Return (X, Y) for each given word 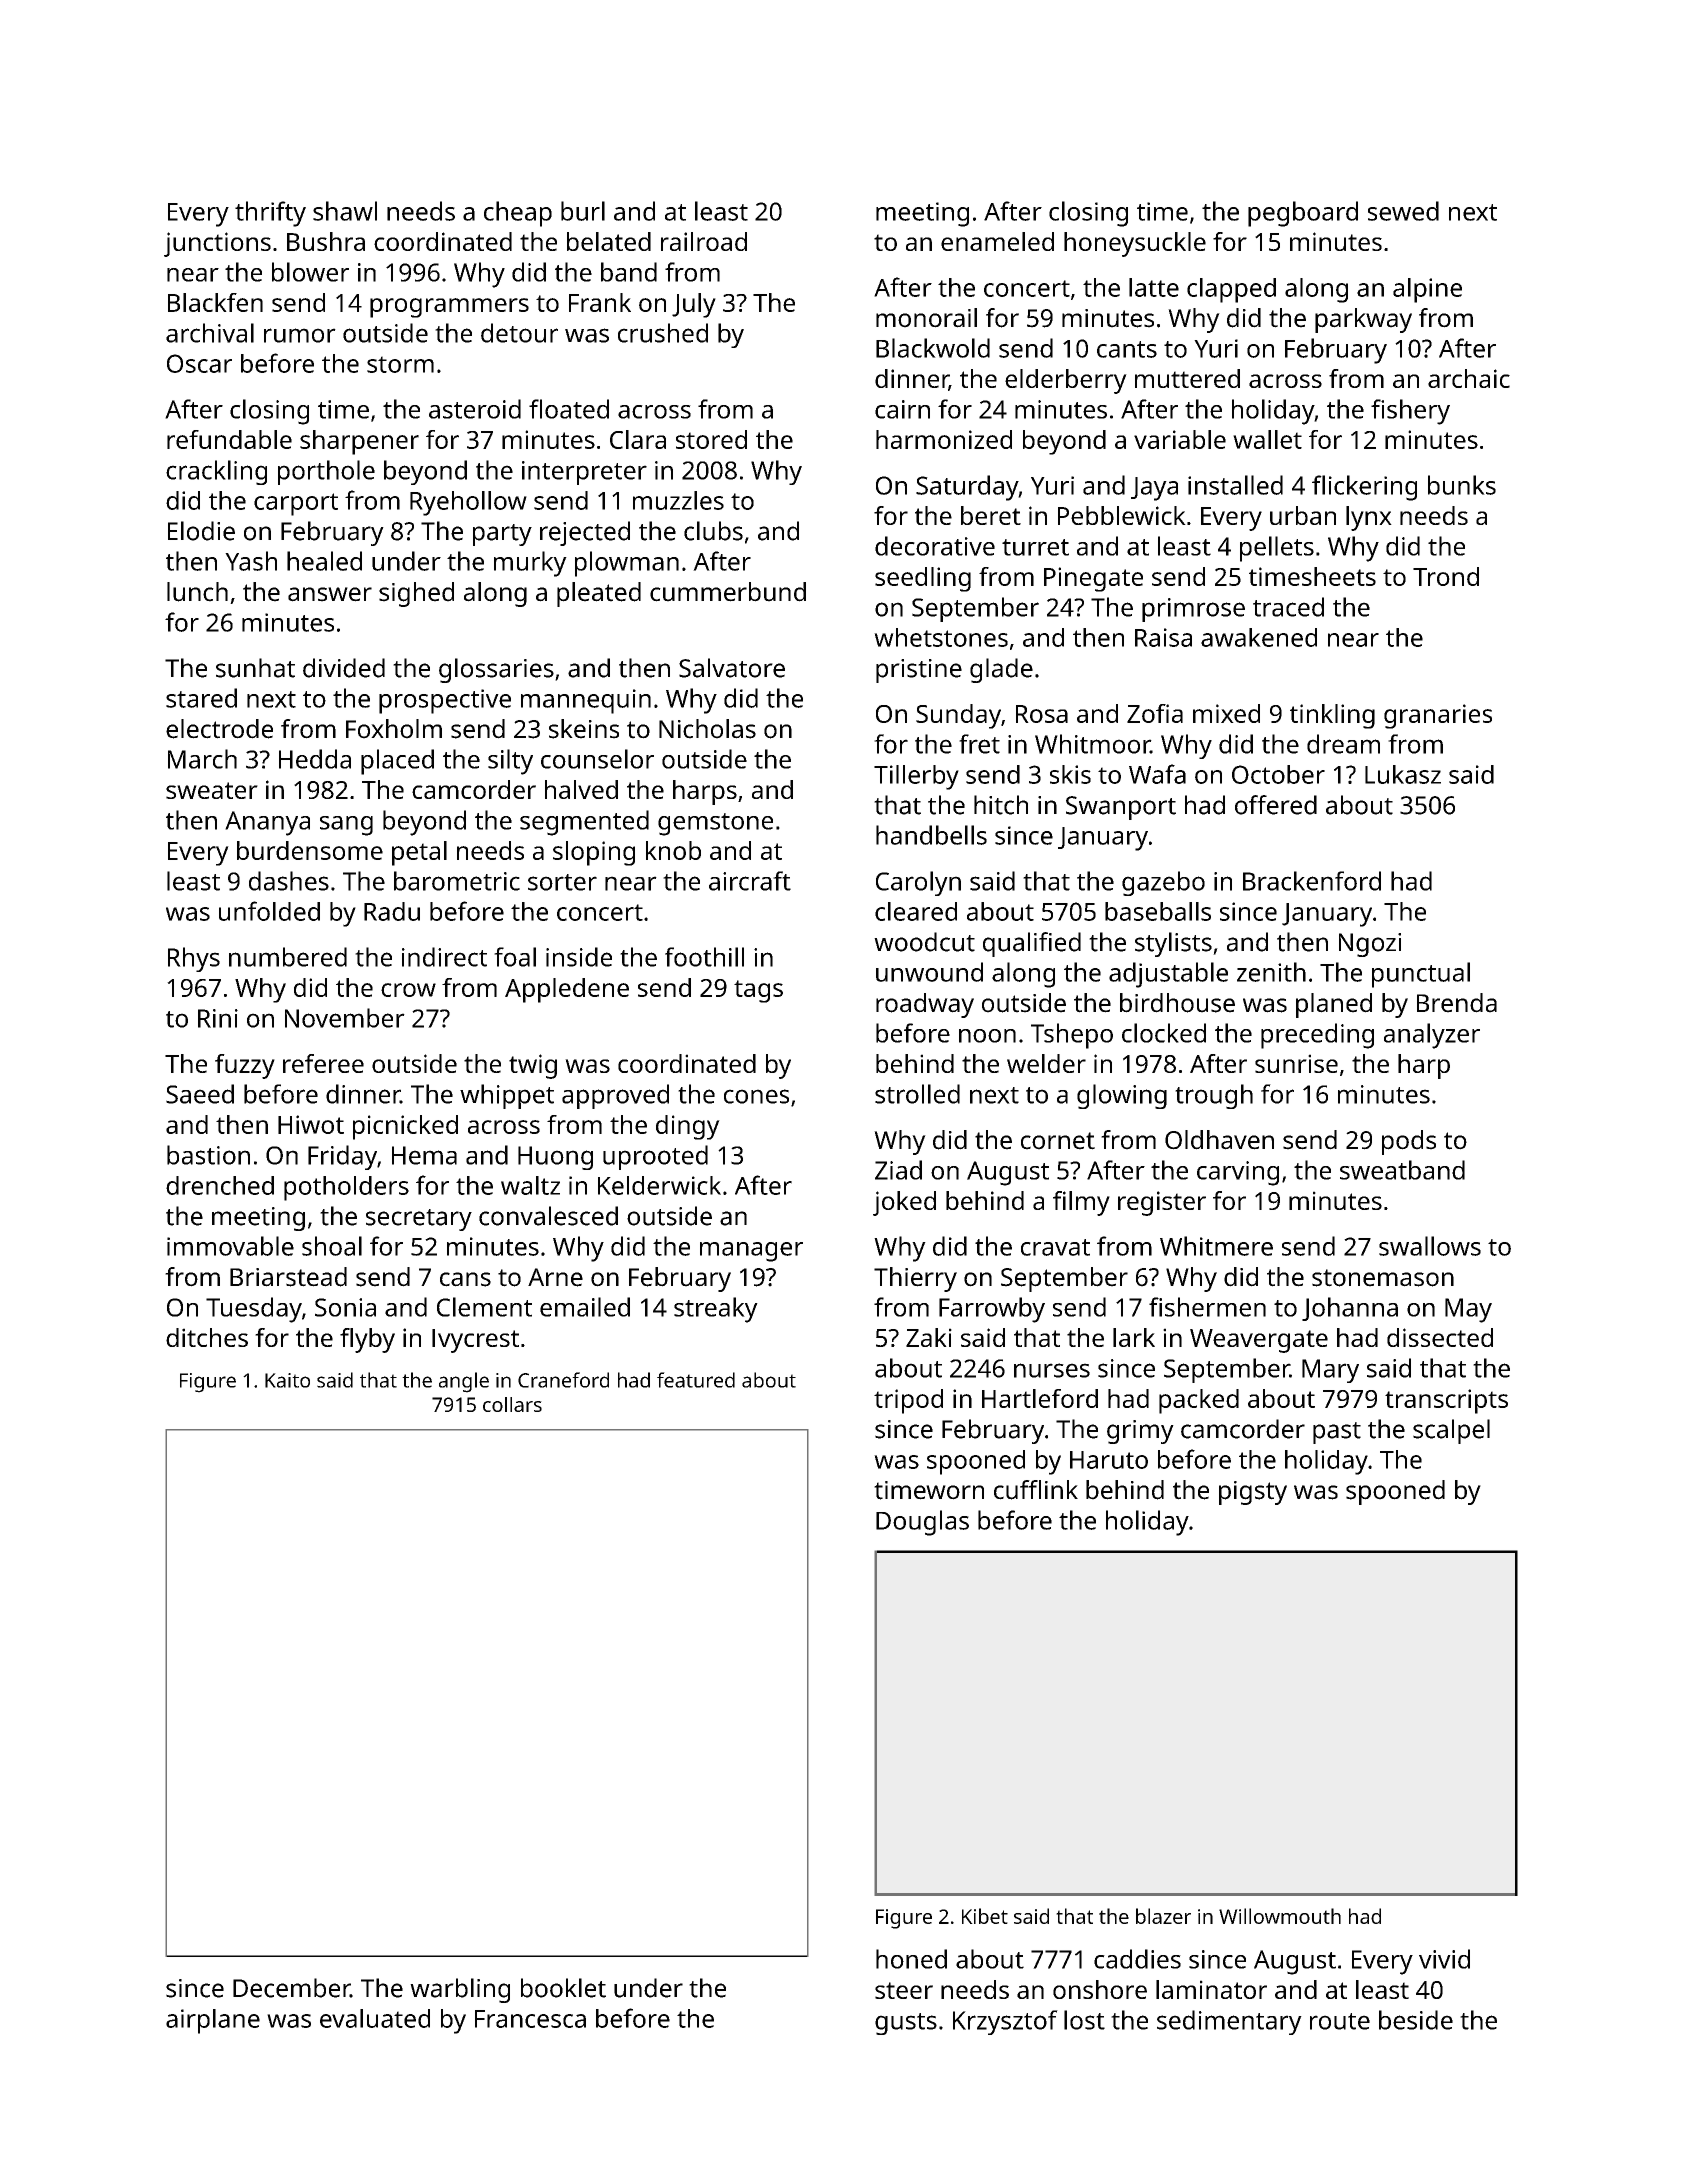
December (291, 1988)
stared (201, 698)
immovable (230, 1246)
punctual (1421, 975)
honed (911, 1959)
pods (1409, 1142)
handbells (931, 835)
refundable (229, 439)
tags (758, 991)
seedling (923, 579)
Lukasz (1403, 774)
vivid (1444, 1959)
